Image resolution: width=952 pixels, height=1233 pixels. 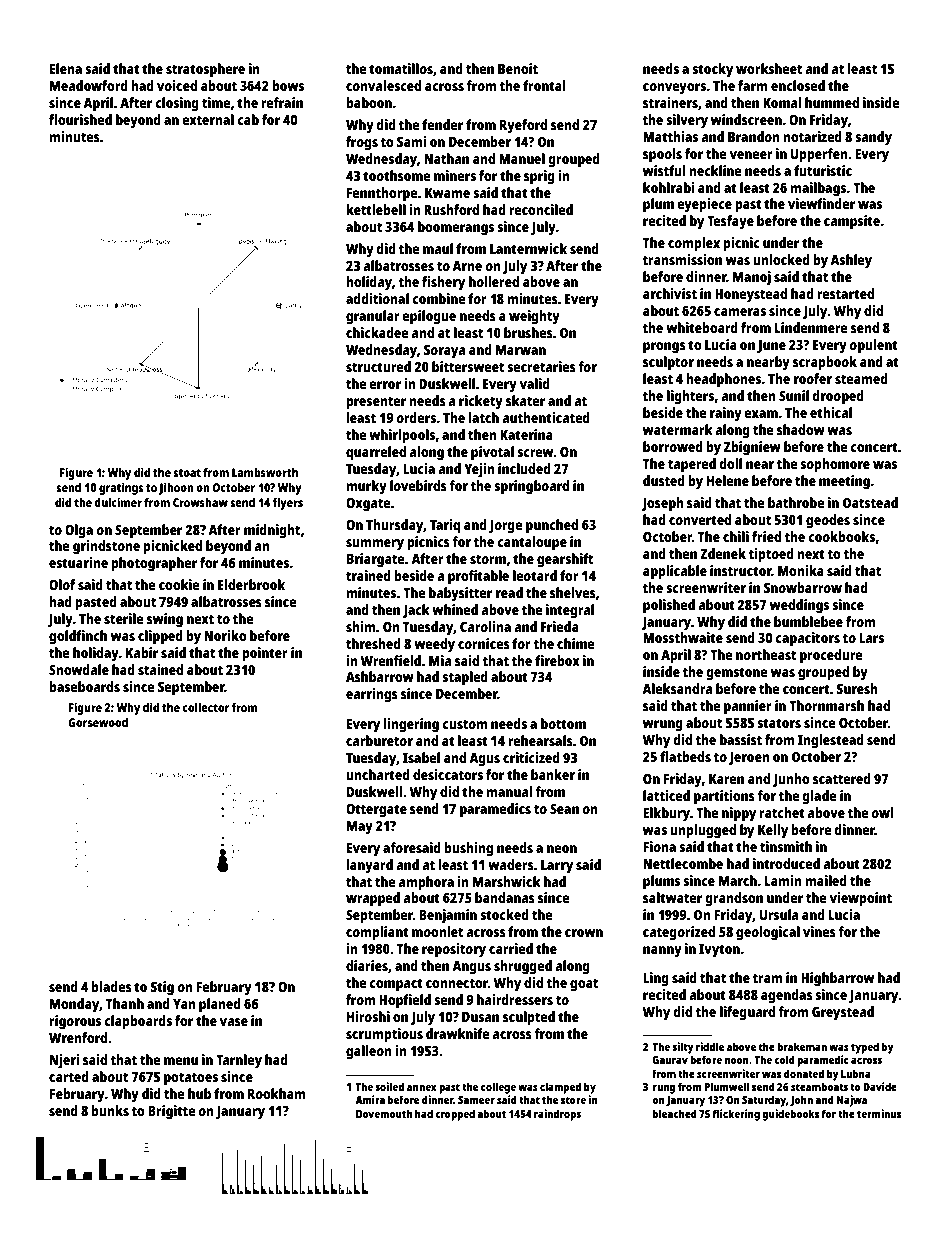 I want to click on stocky, so click(x=712, y=70).
